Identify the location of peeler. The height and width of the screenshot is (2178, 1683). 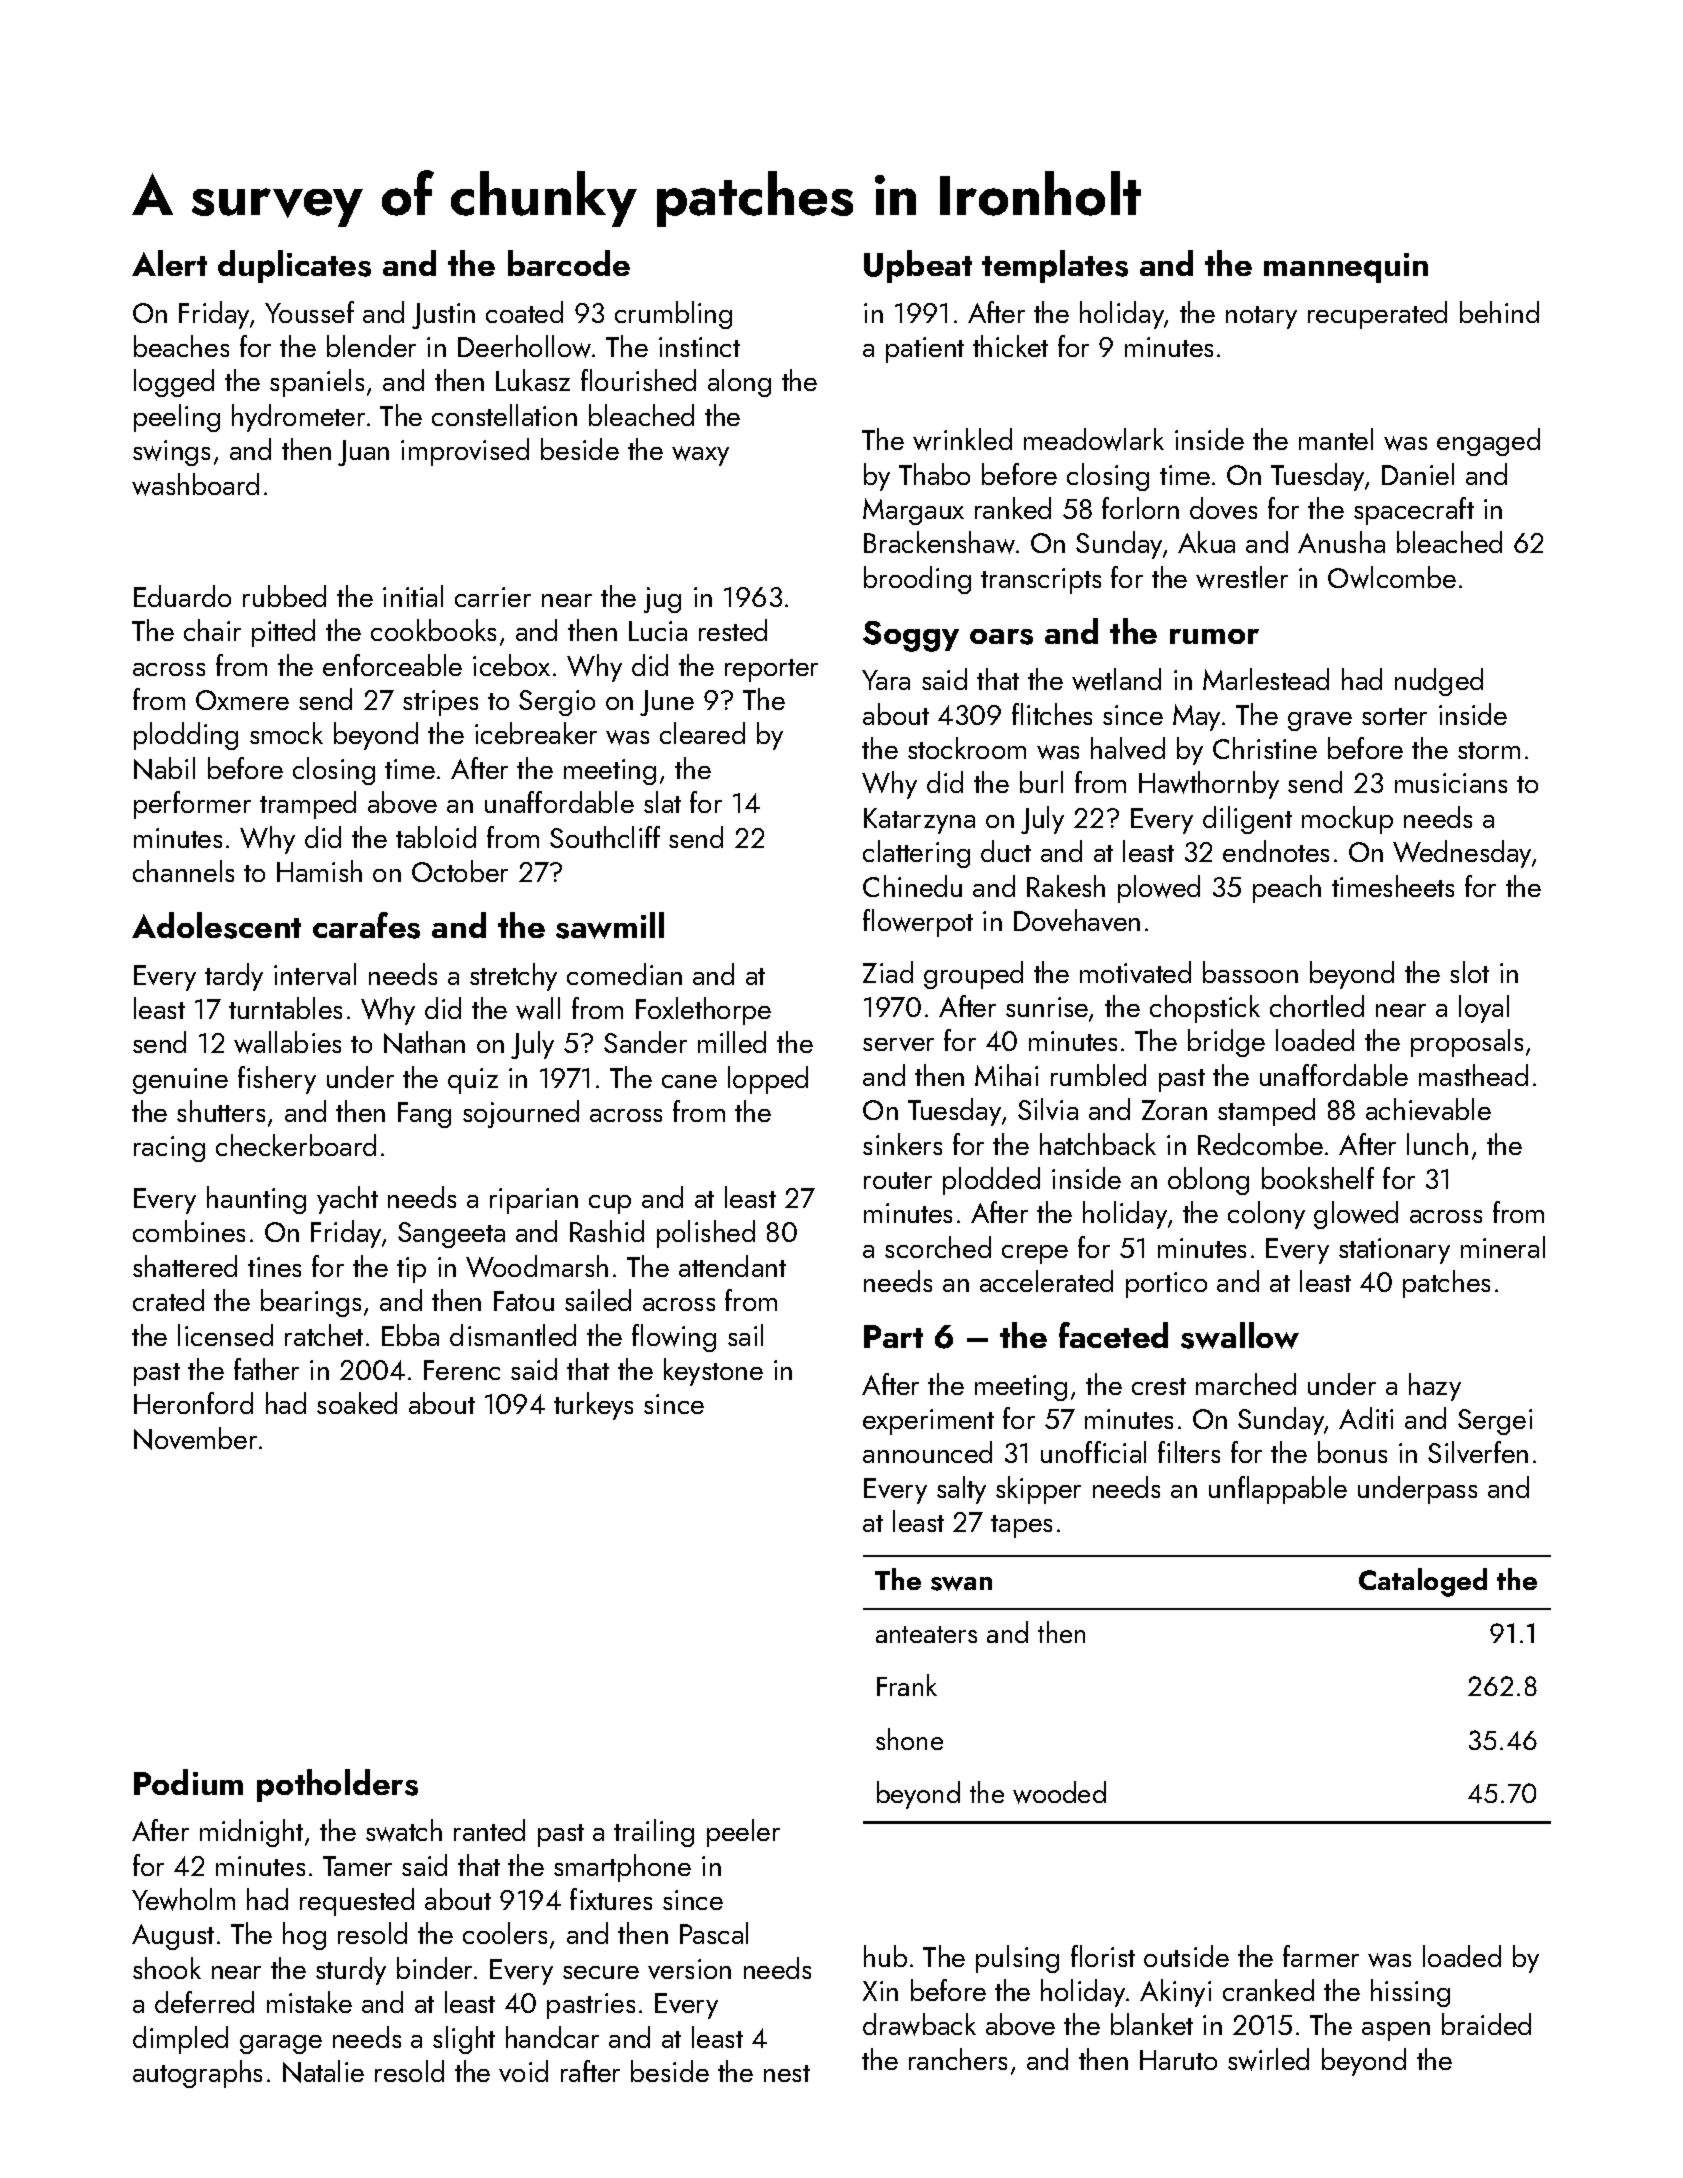
(743, 1833).
